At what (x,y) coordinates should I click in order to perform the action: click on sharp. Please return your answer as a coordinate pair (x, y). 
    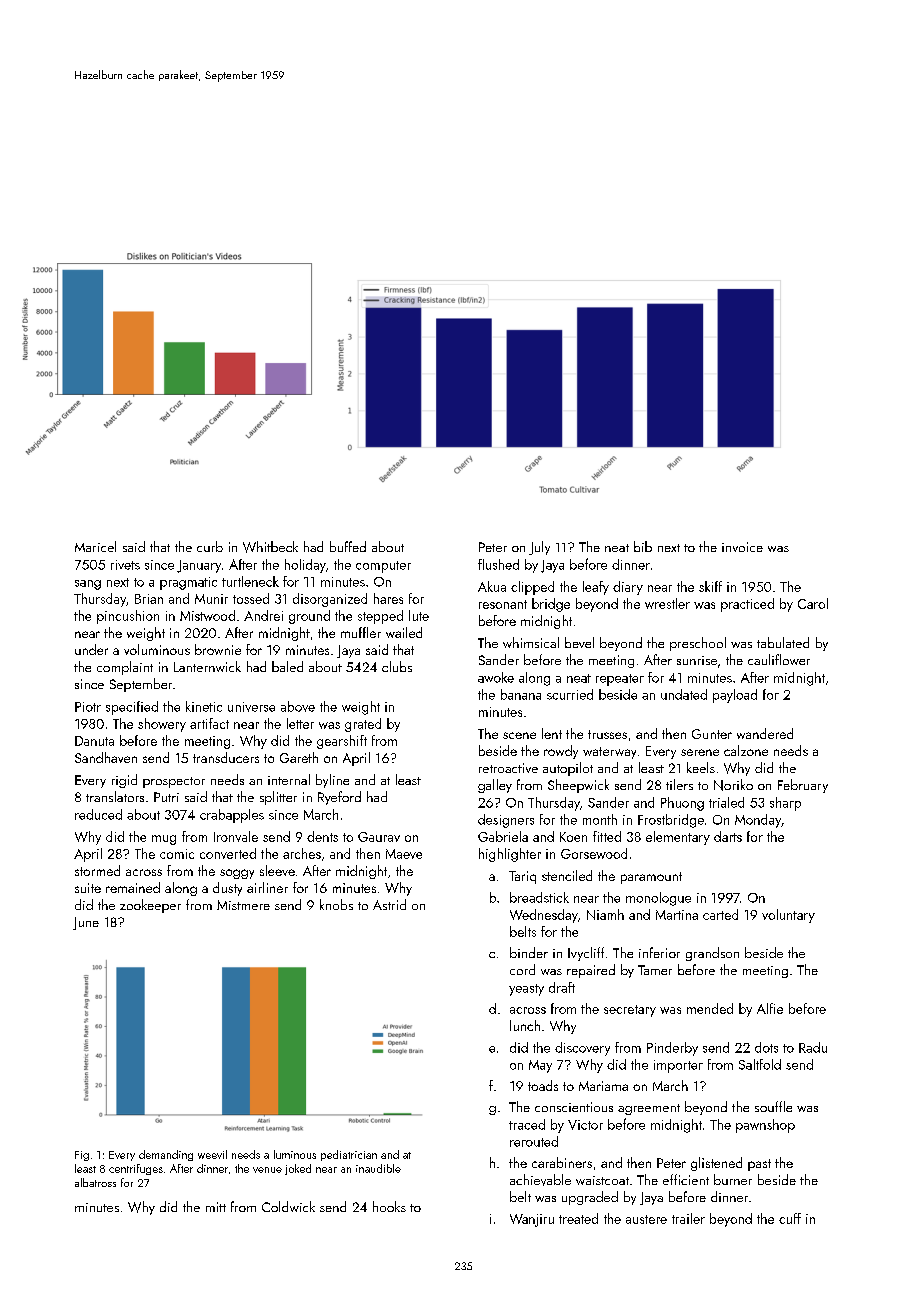
    Looking at the image, I should click on (785, 804).
